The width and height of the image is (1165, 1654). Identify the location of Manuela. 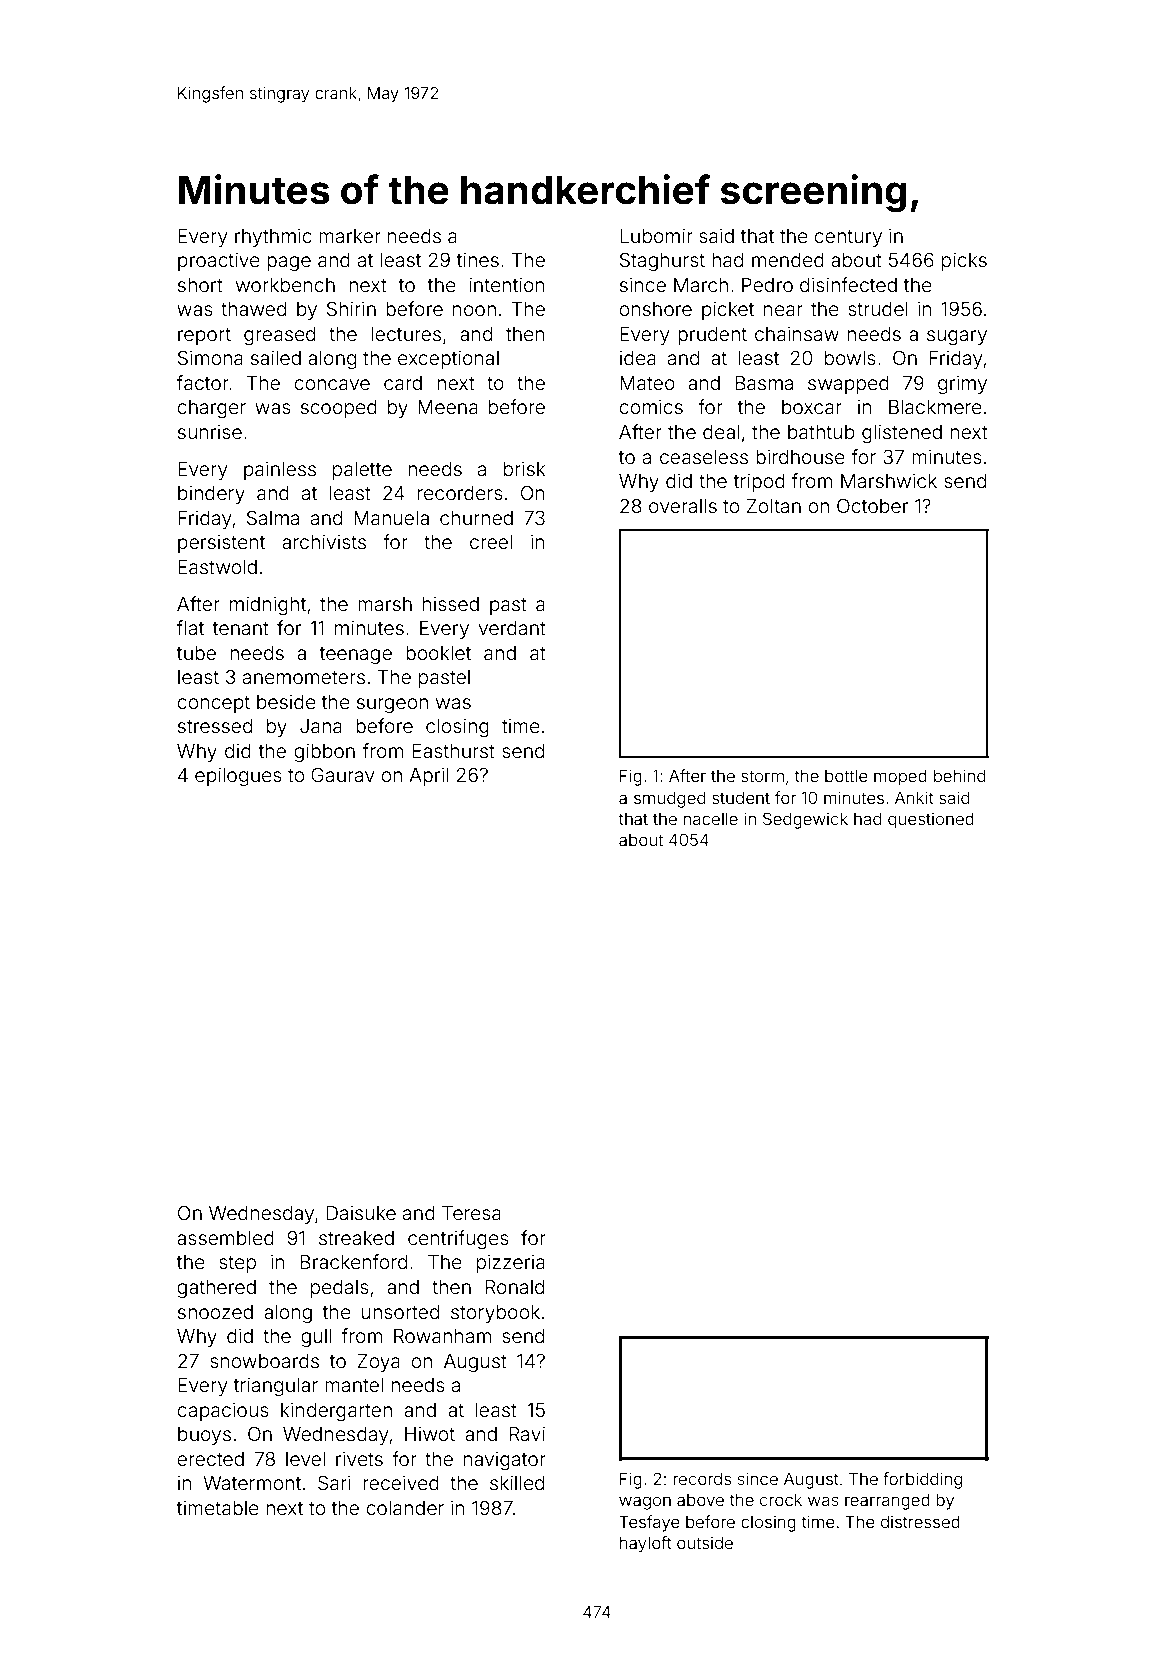
(391, 518).
